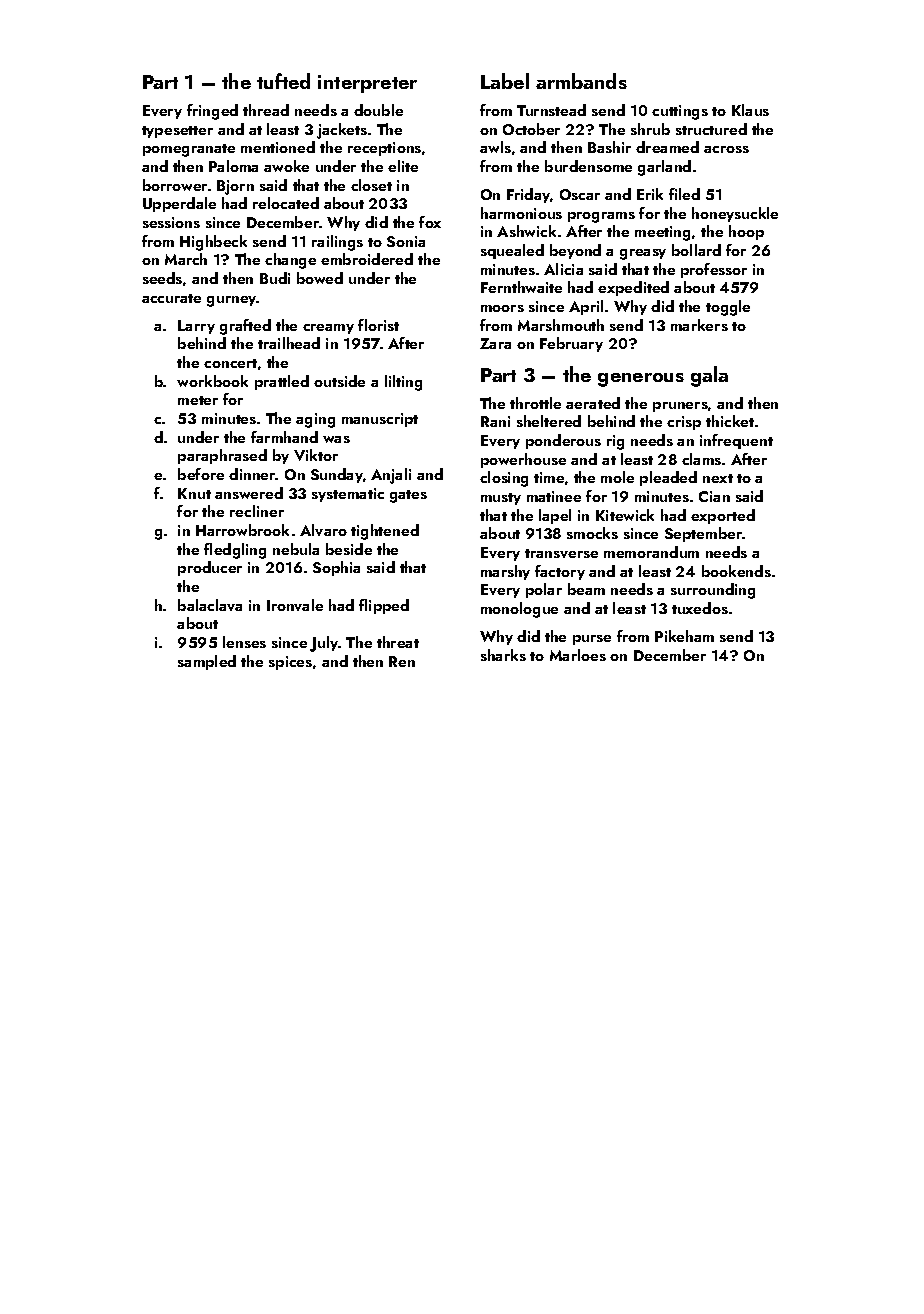 The image size is (924, 1314). I want to click on next, so click(718, 478).
